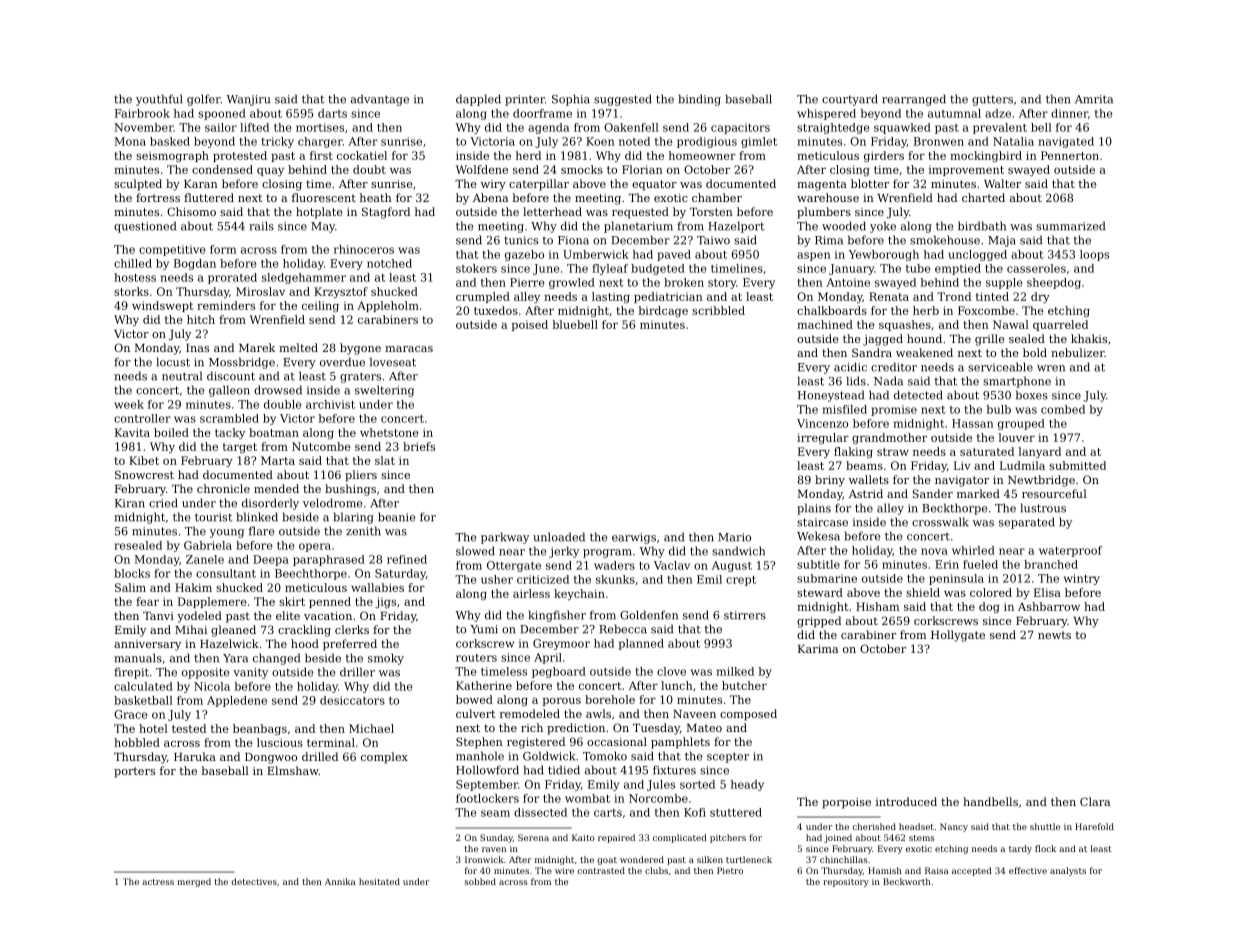  What do you see at coordinates (674, 770) in the page?
I see `fixtures` at bounding box center [674, 770].
